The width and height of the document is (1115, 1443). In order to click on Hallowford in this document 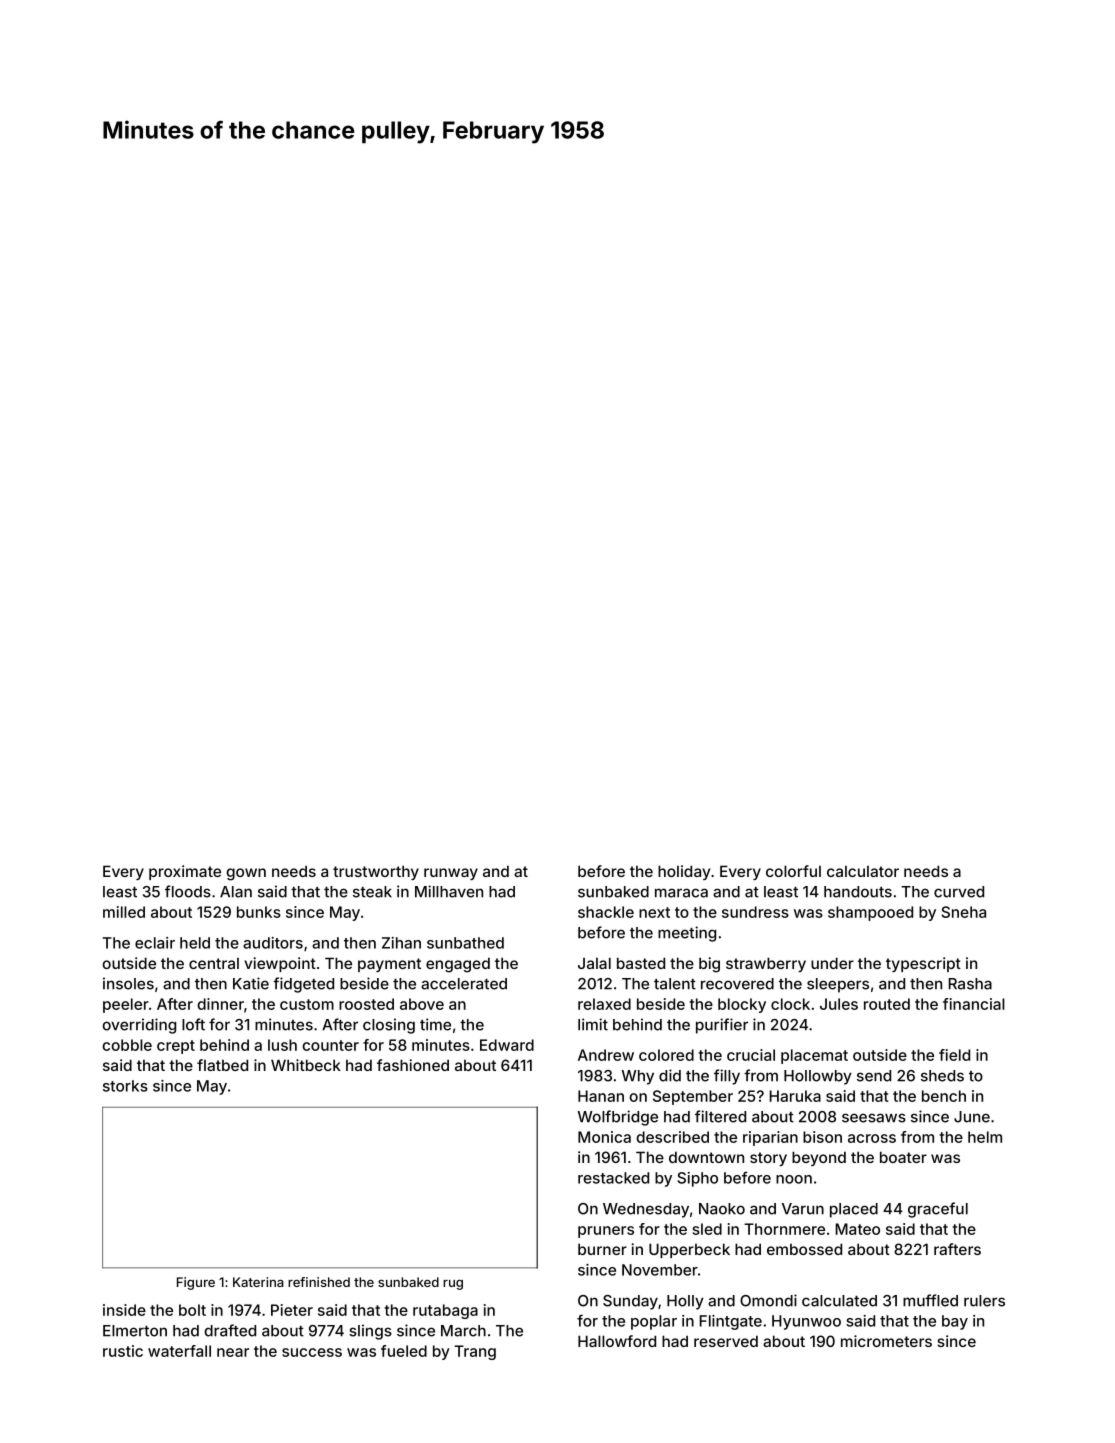, I will do `click(617, 1341)`.
